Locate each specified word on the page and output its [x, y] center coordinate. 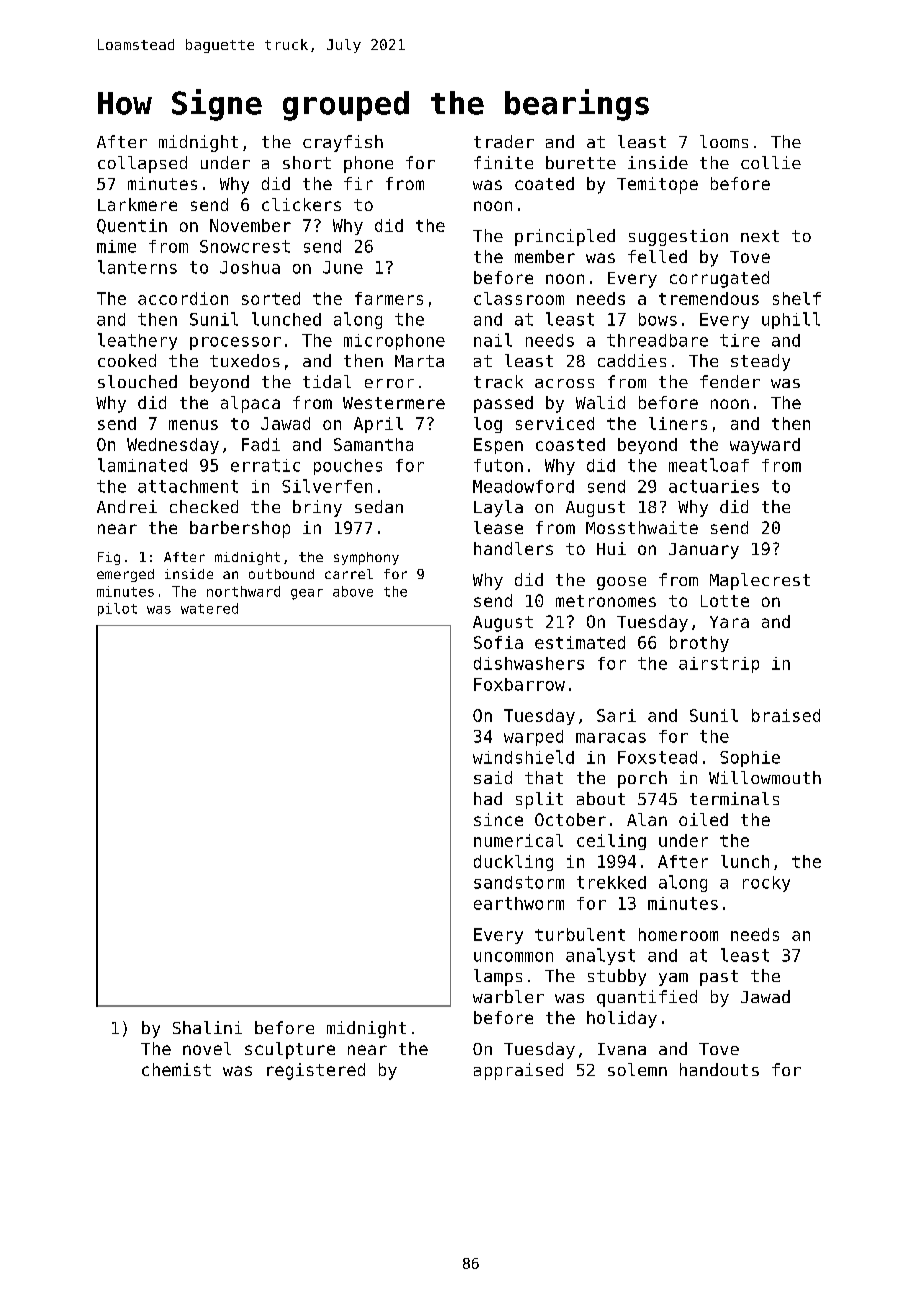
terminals [734, 798]
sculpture [290, 1050]
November [250, 225]
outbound [281, 574]
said [493, 777]
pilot [117, 609]
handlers [513, 548]
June [343, 267]
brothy [699, 644]
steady [760, 362]
